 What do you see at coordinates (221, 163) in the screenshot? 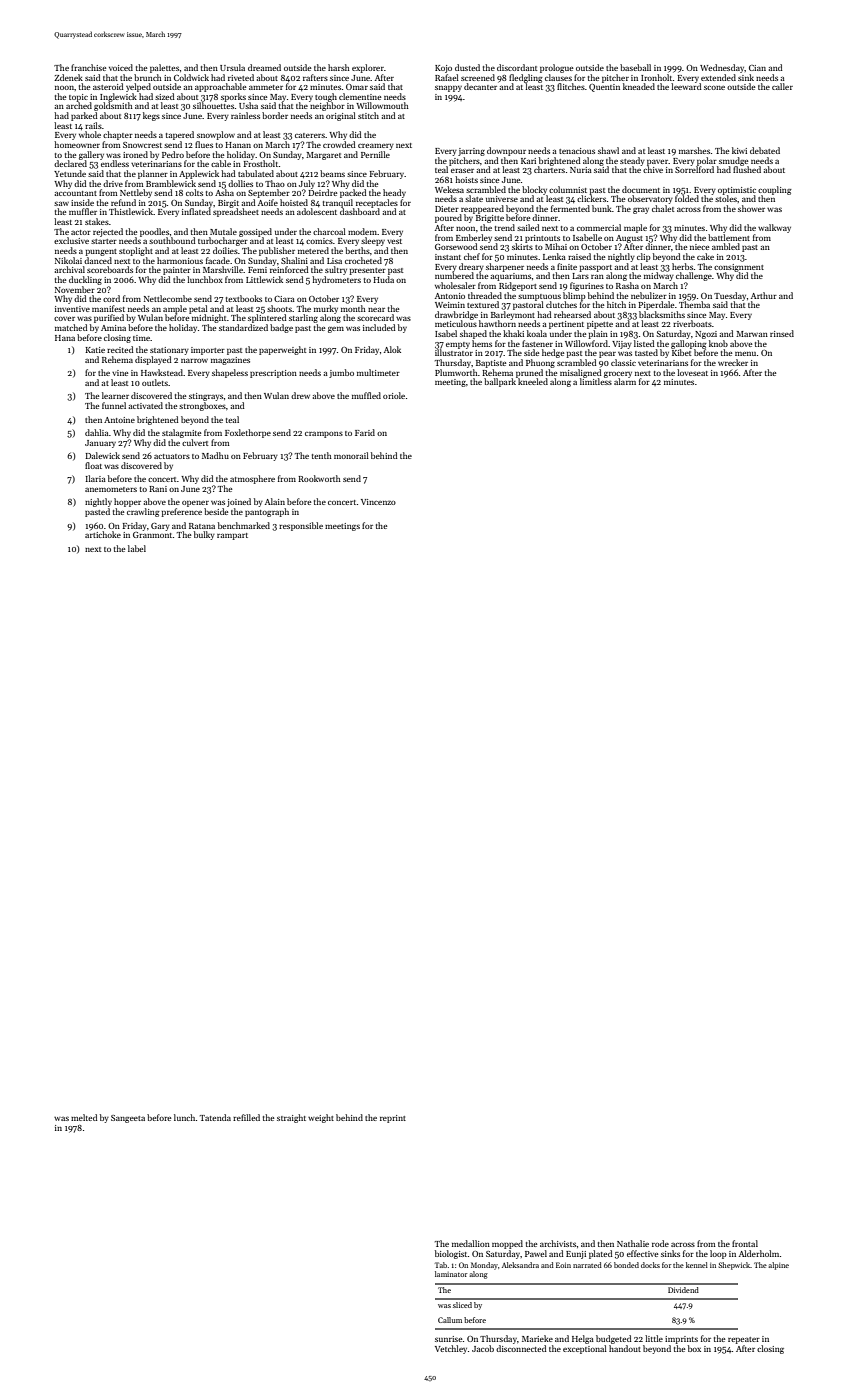
I see `cable` at bounding box center [221, 163].
